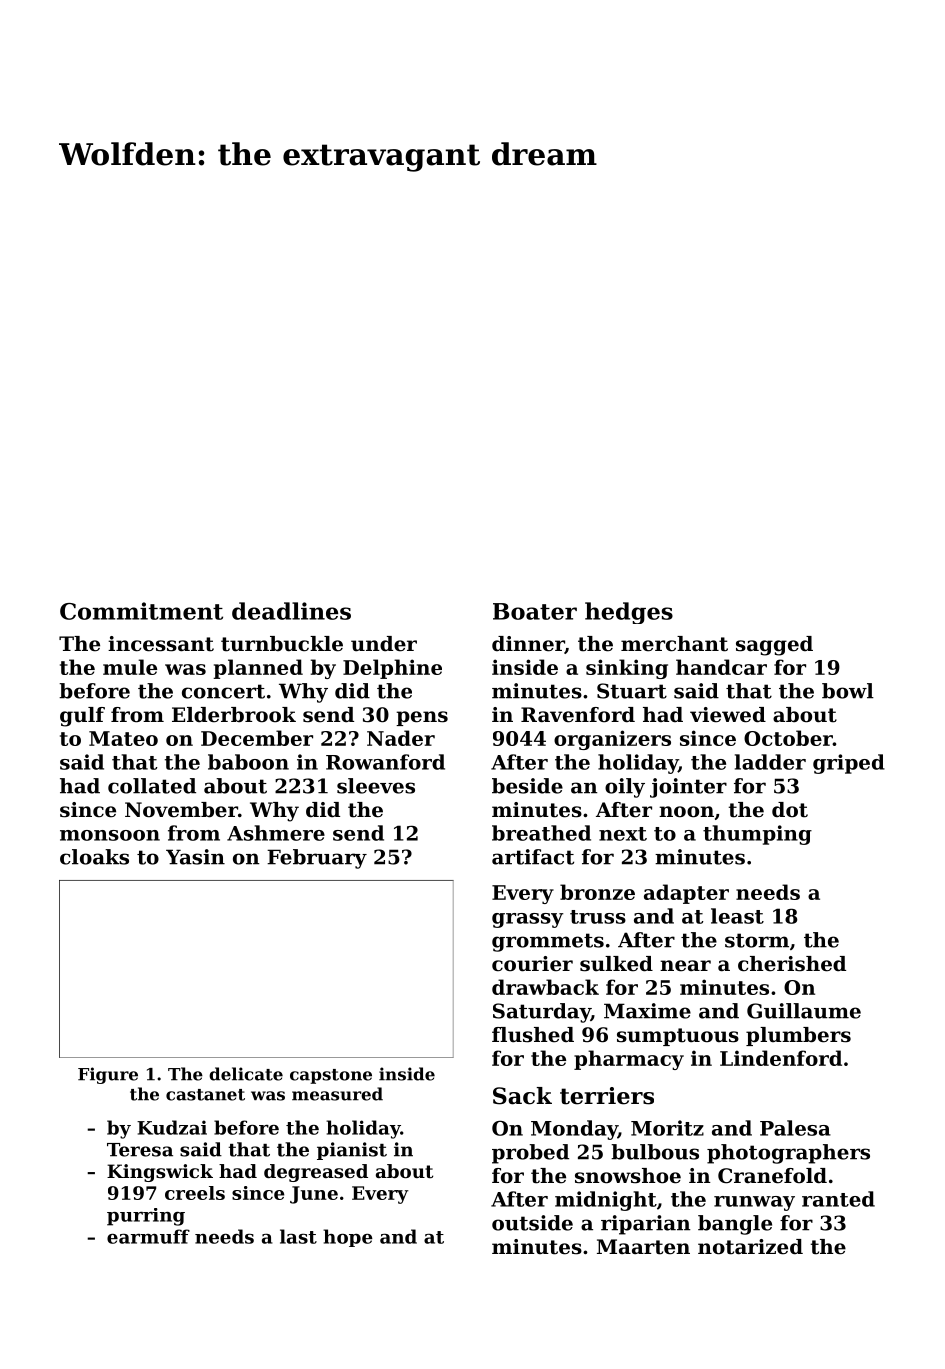 The width and height of the document is (945, 1369). I want to click on delicate, so click(246, 1074).
